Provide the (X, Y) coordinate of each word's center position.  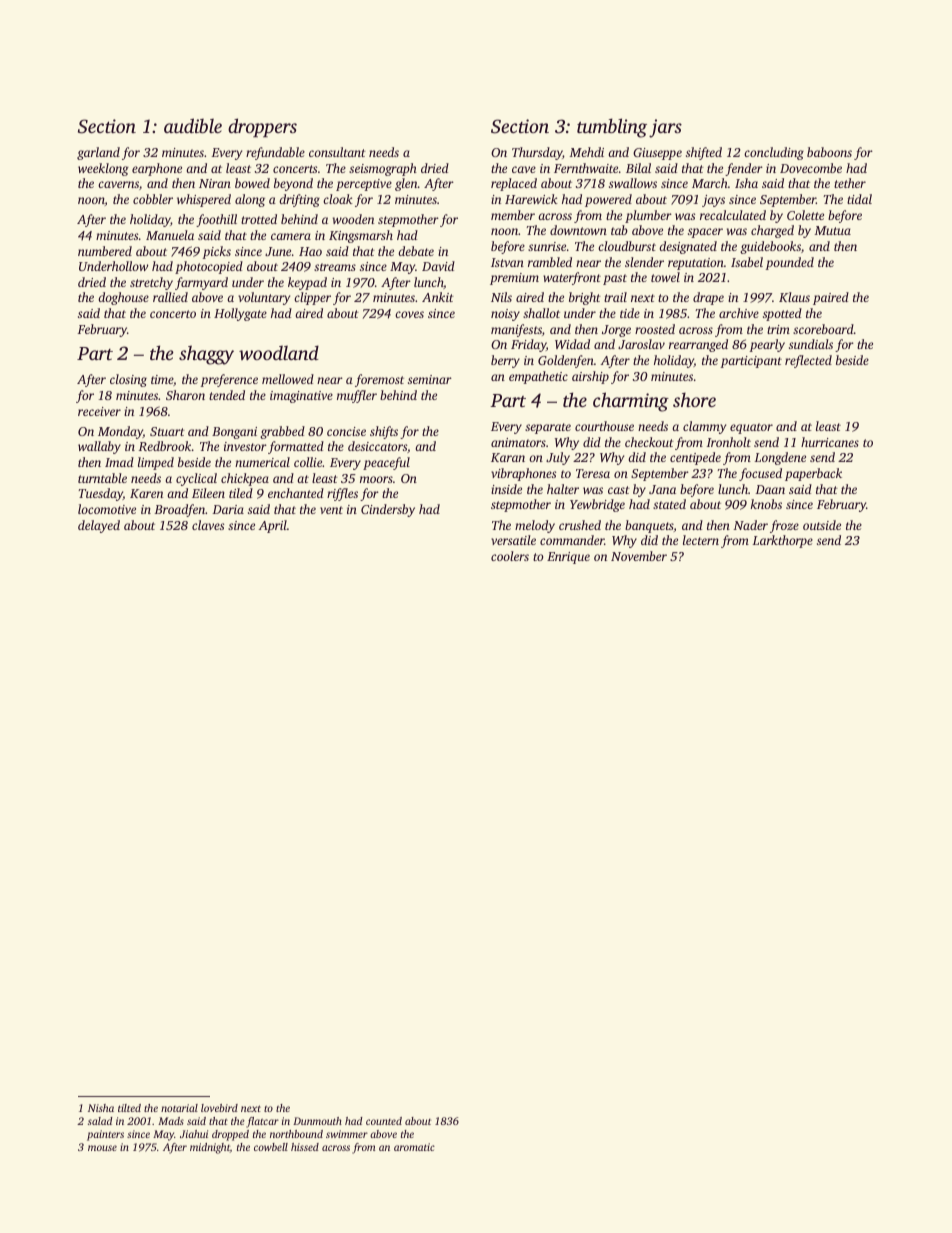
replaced (514, 184)
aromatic (414, 1147)
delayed (99, 526)
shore (694, 399)
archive (739, 313)
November (639, 556)
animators (518, 442)
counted (384, 1121)
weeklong (103, 169)
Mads (171, 1121)
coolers (510, 556)
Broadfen (179, 510)
